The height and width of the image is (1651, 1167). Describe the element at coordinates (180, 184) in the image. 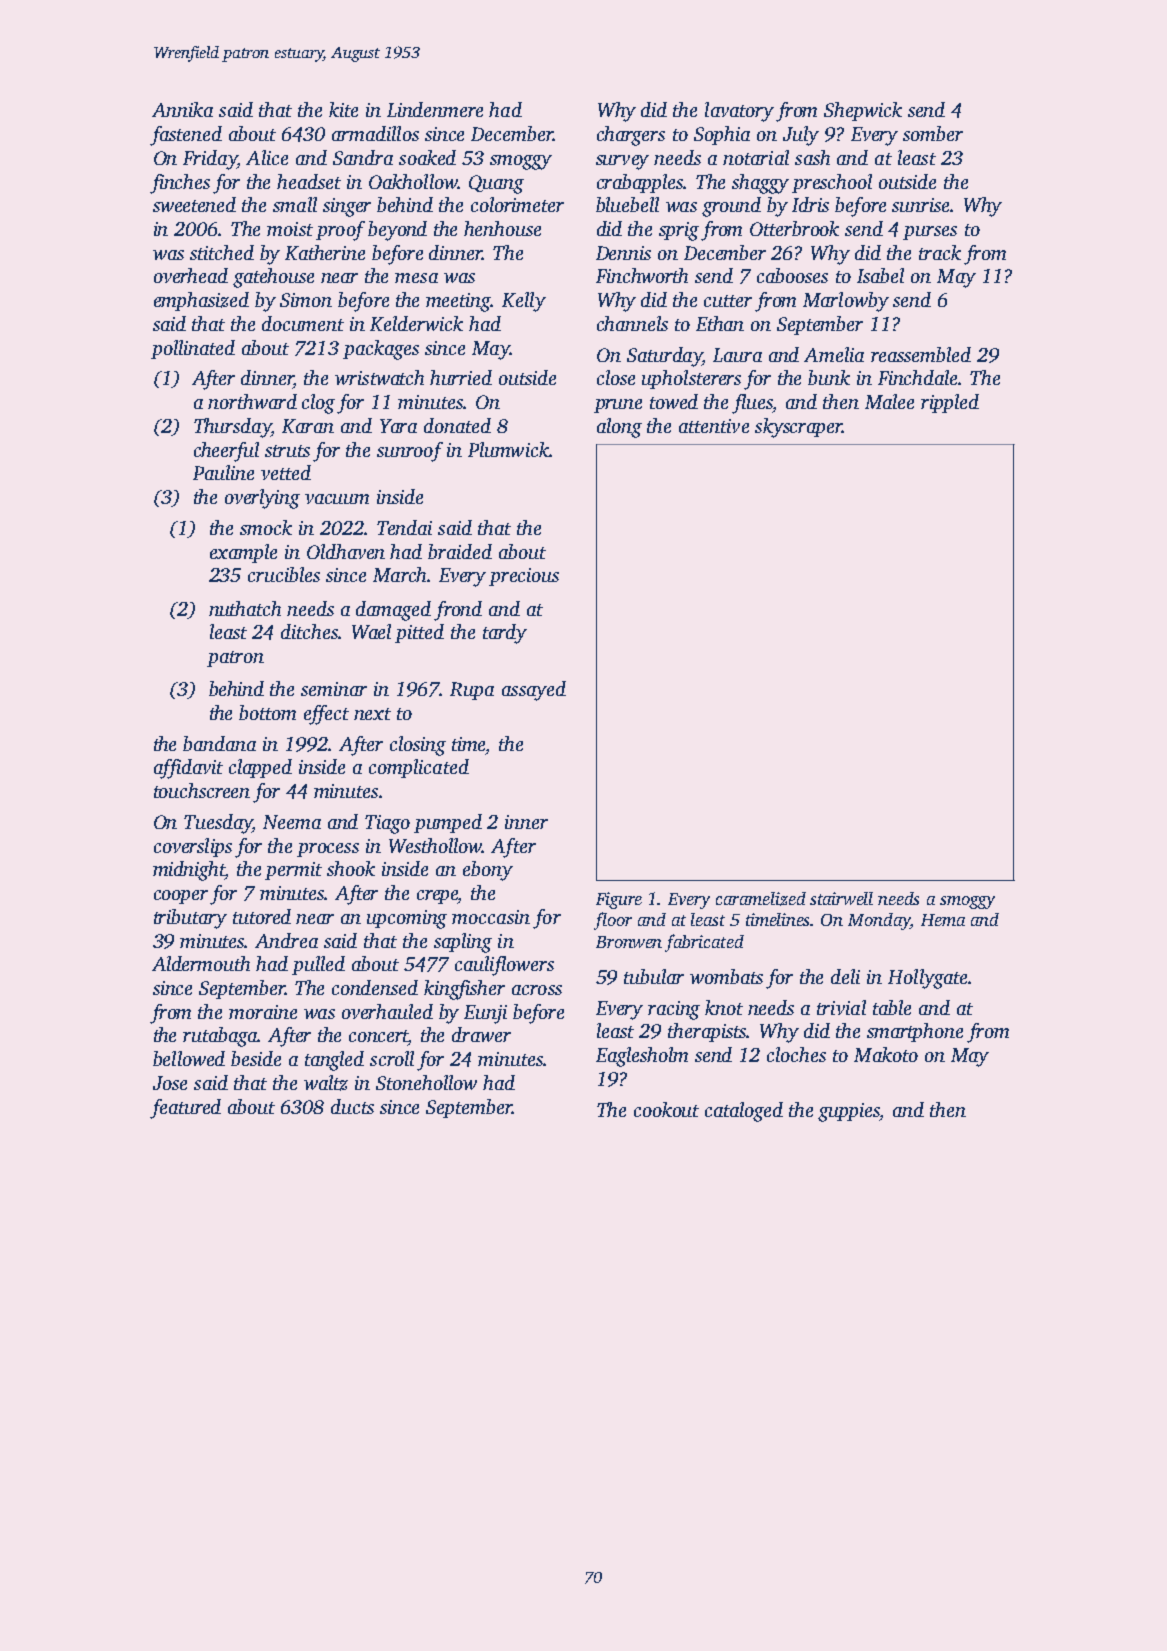

I see `finches` at that location.
